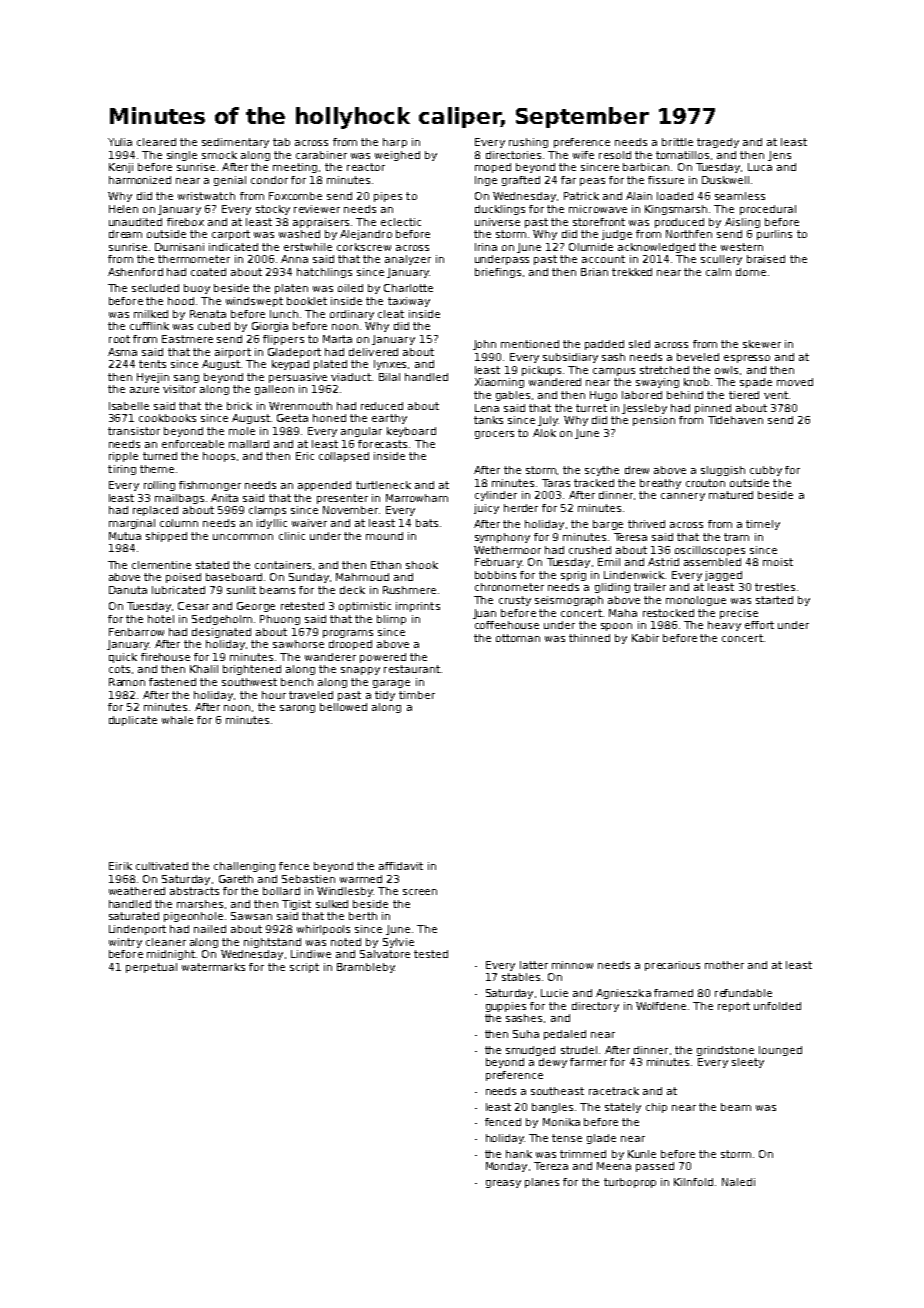 Image resolution: width=924 pixels, height=1308 pixels. I want to click on moved, so click(795, 382).
